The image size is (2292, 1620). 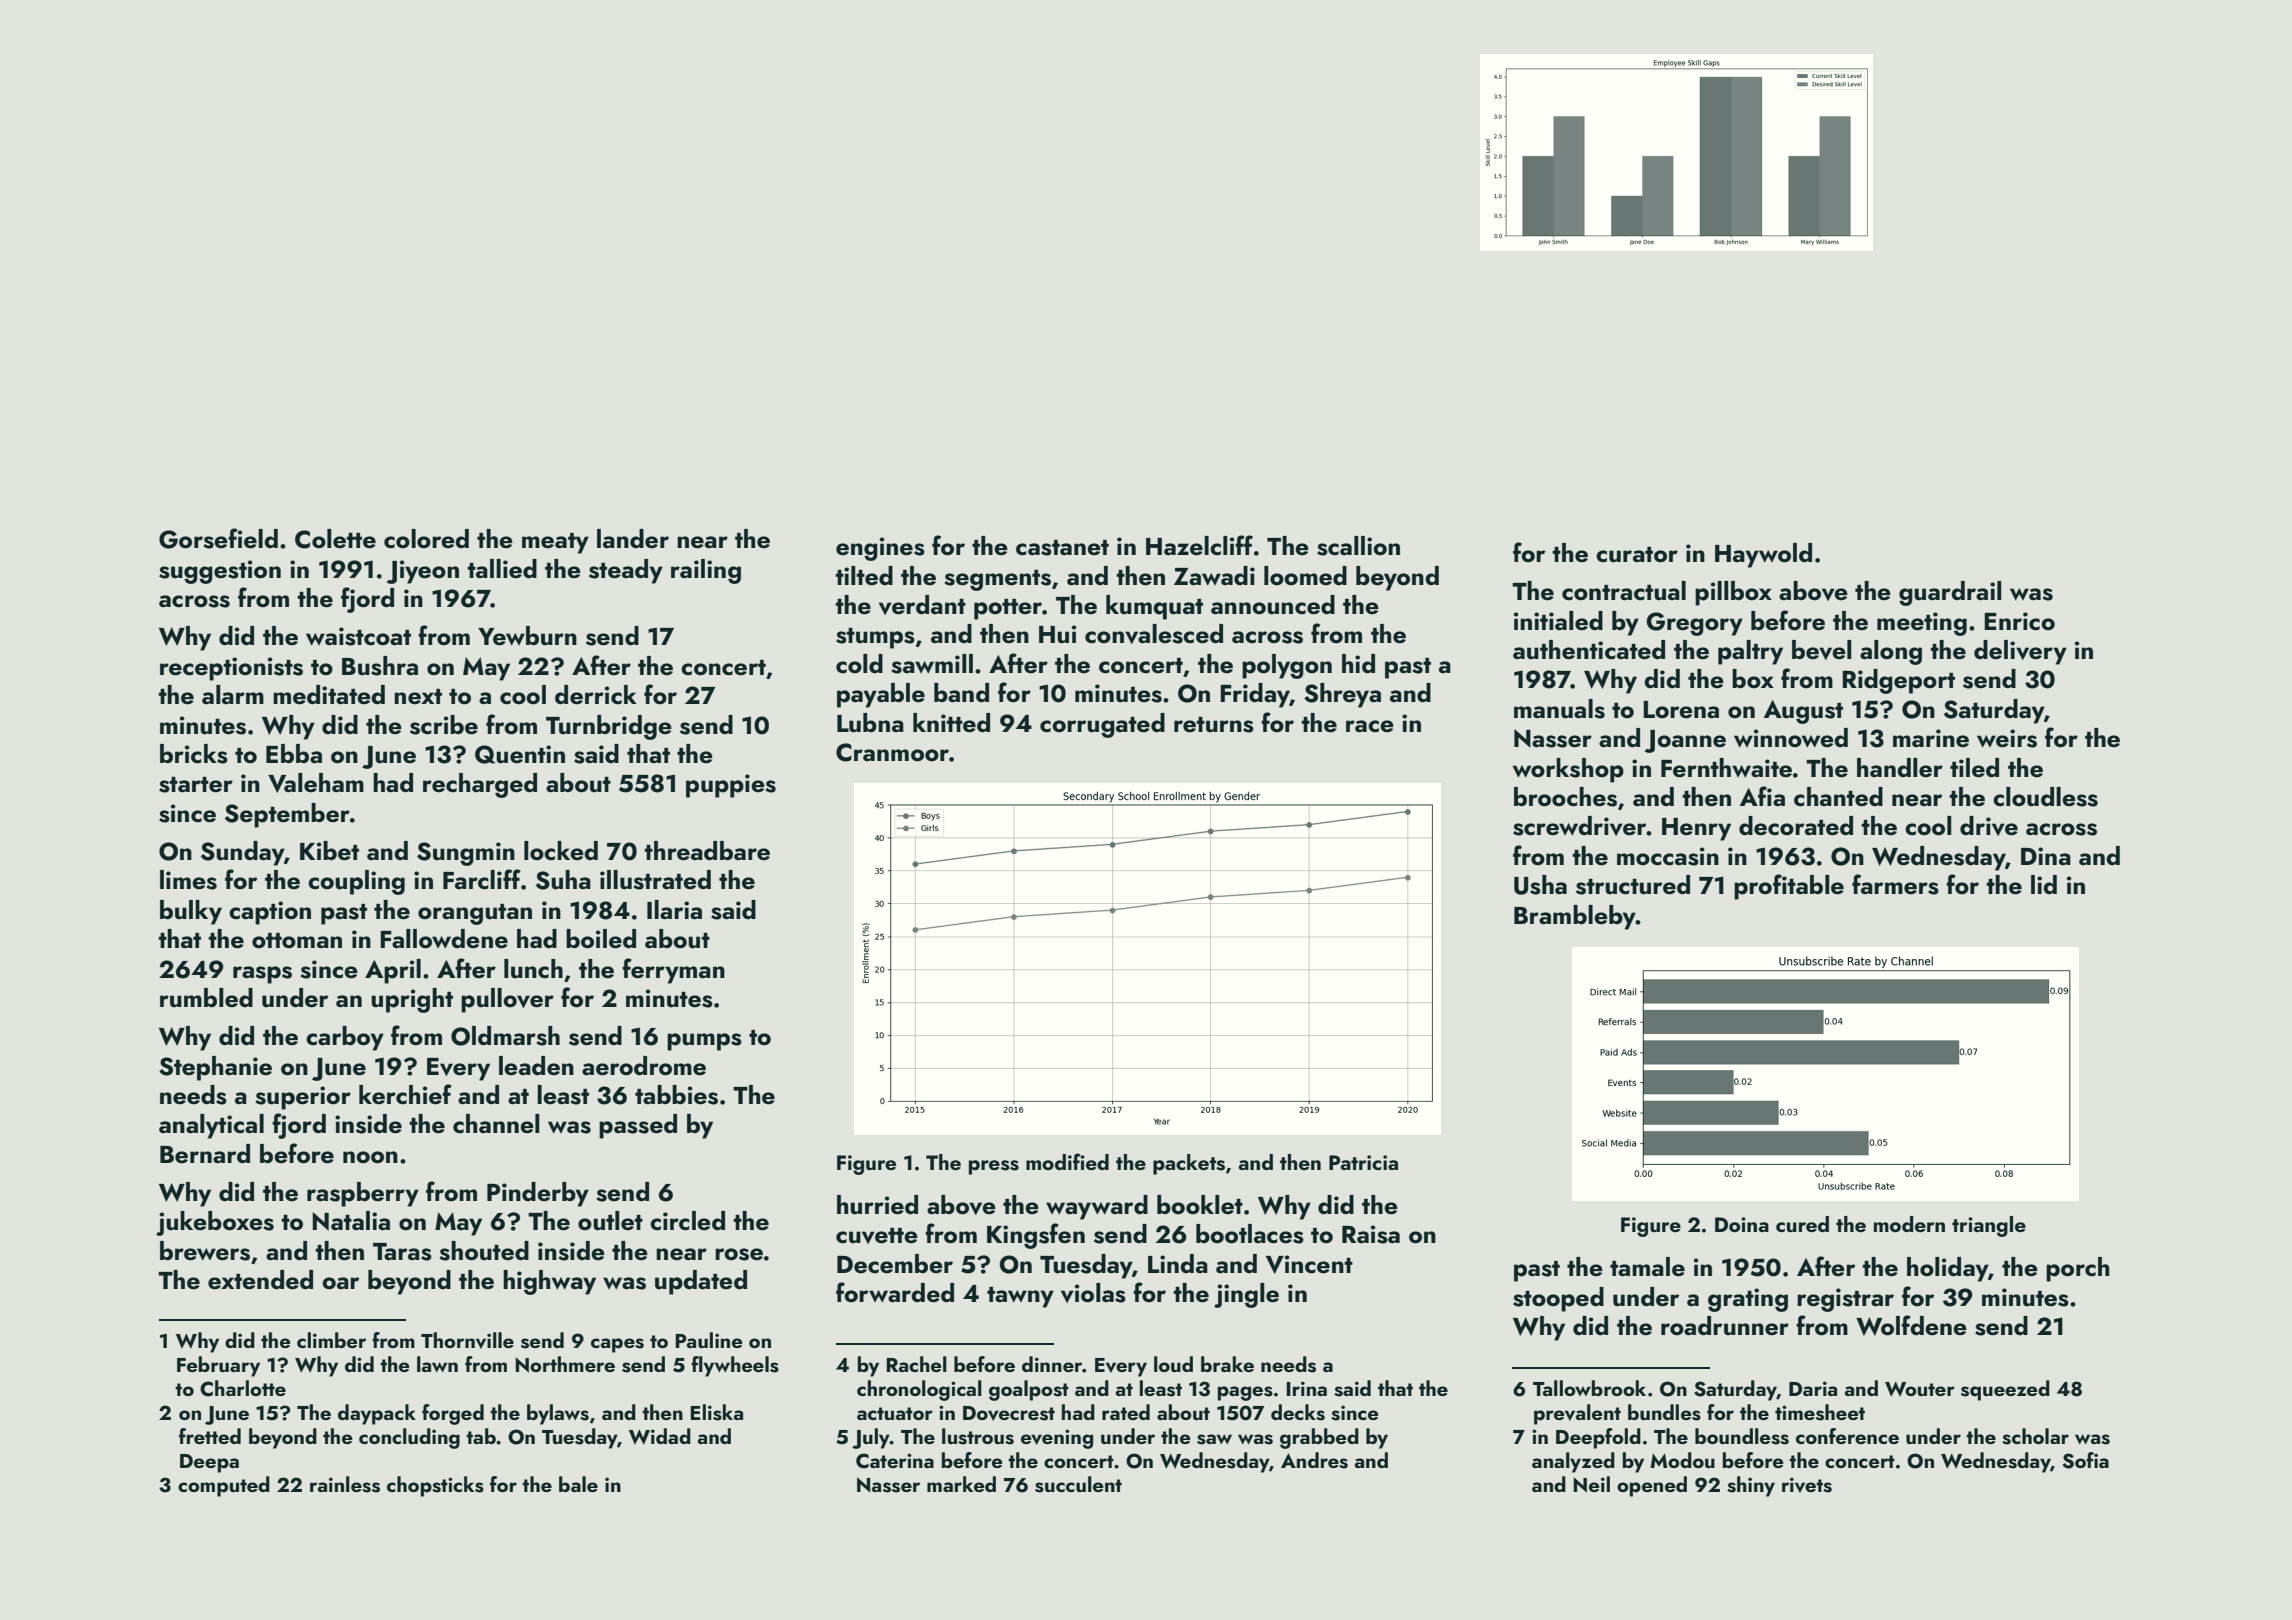 What do you see at coordinates (412, 1000) in the image?
I see `upright` at bounding box center [412, 1000].
